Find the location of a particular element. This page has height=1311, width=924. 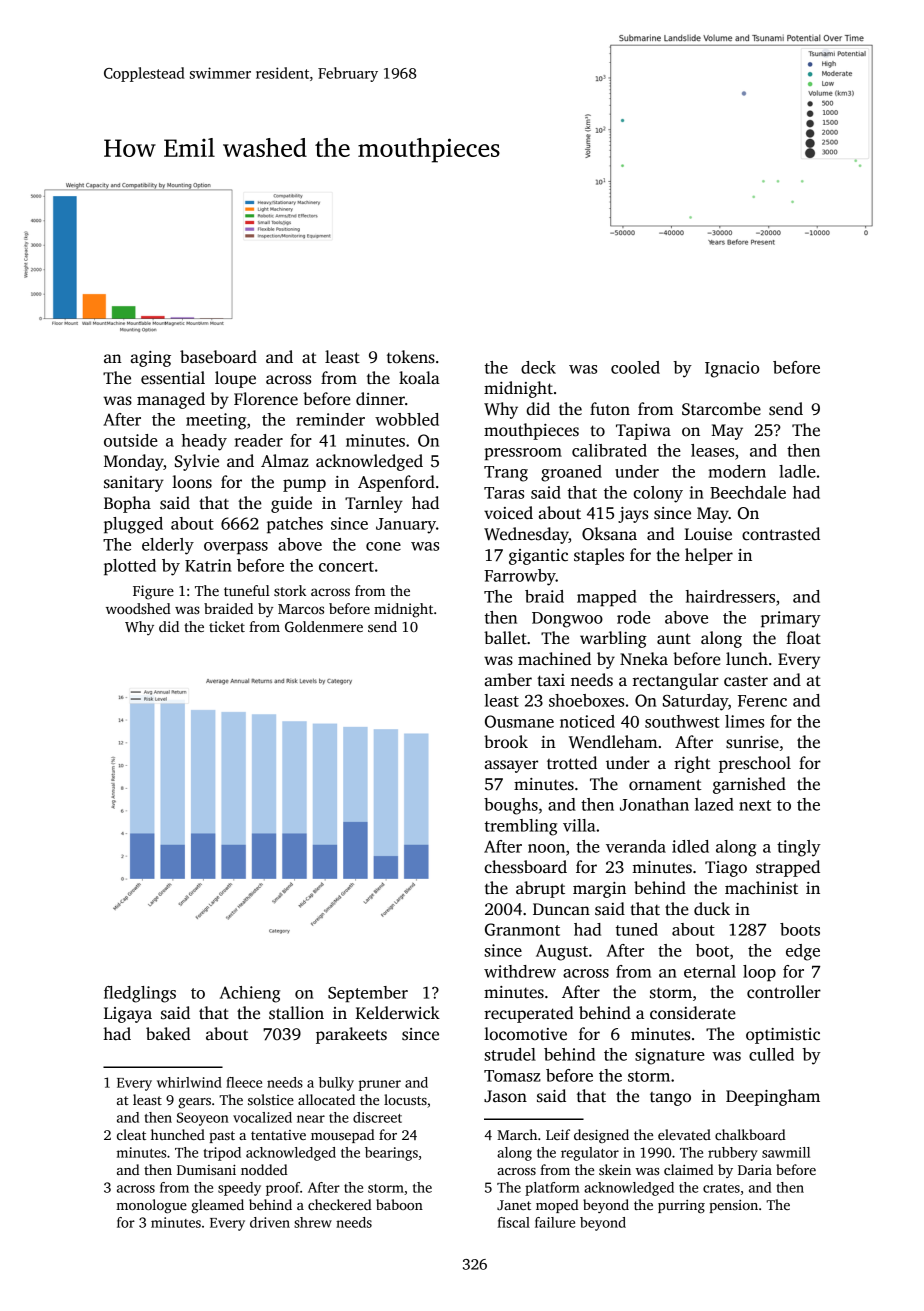

ticket is located at coordinates (227, 626).
